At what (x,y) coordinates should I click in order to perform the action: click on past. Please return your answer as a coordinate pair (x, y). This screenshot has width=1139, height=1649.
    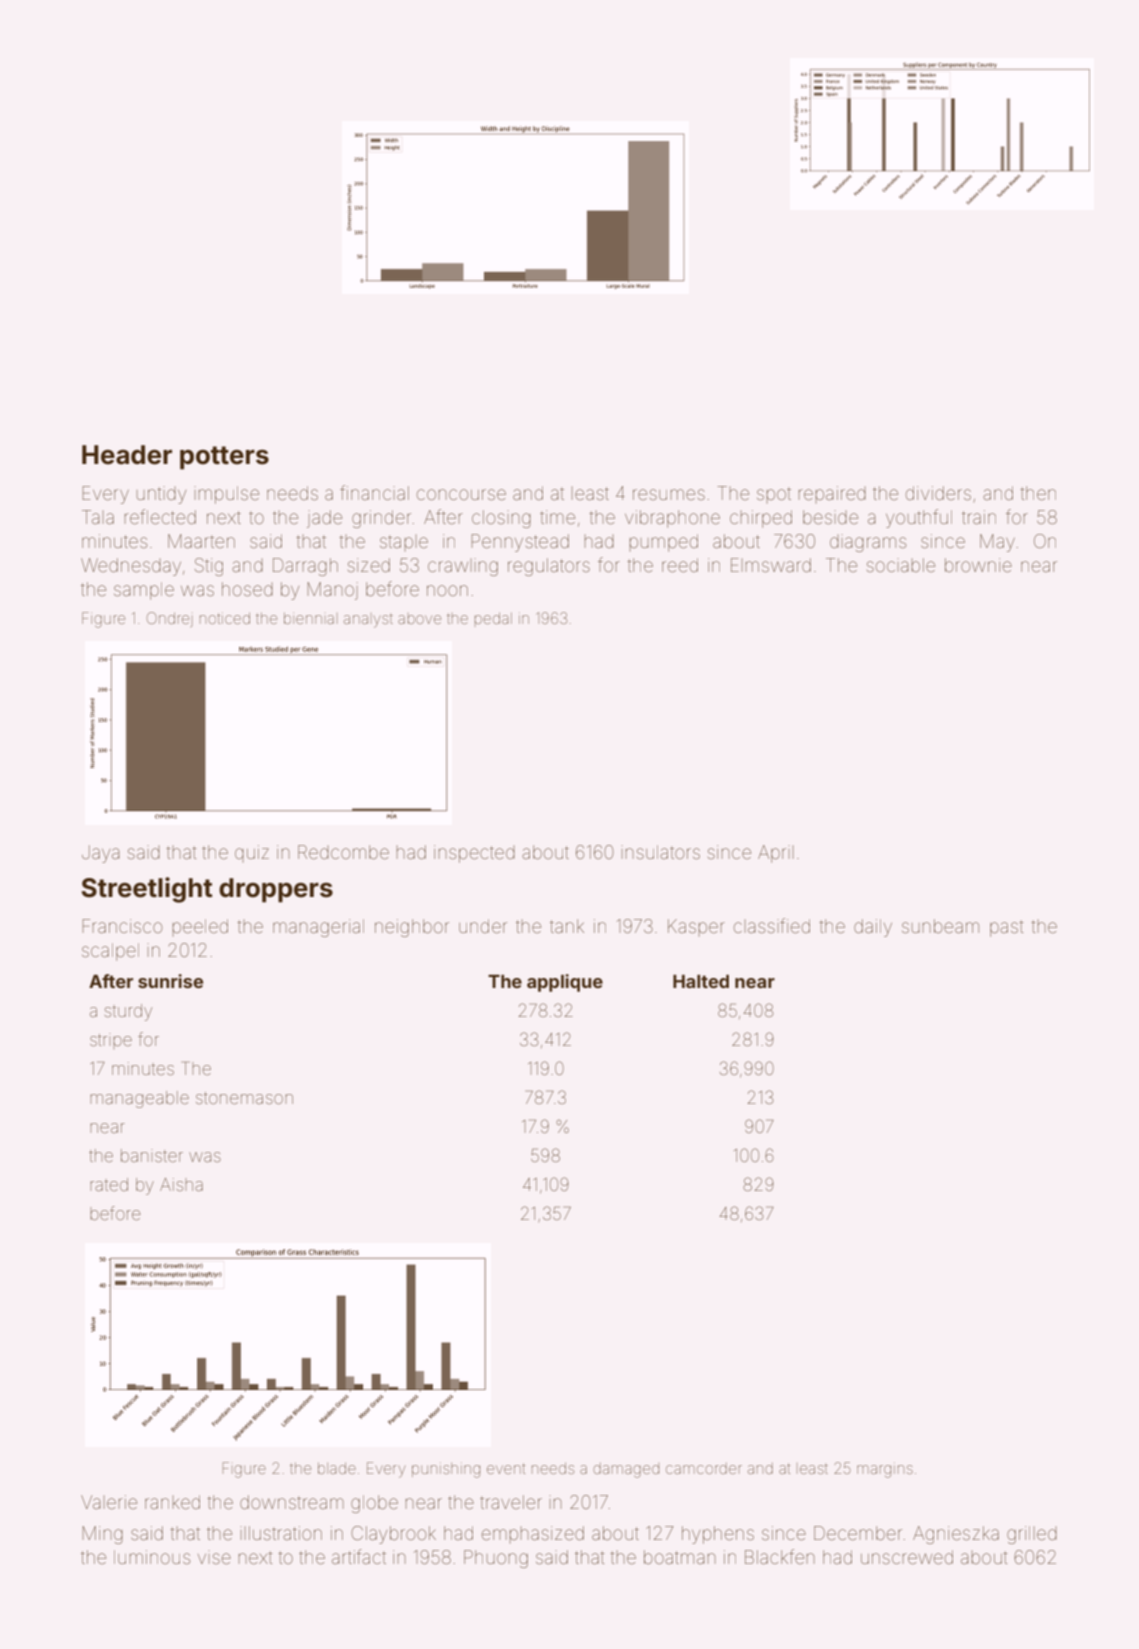
    Looking at the image, I should click on (1007, 928).
